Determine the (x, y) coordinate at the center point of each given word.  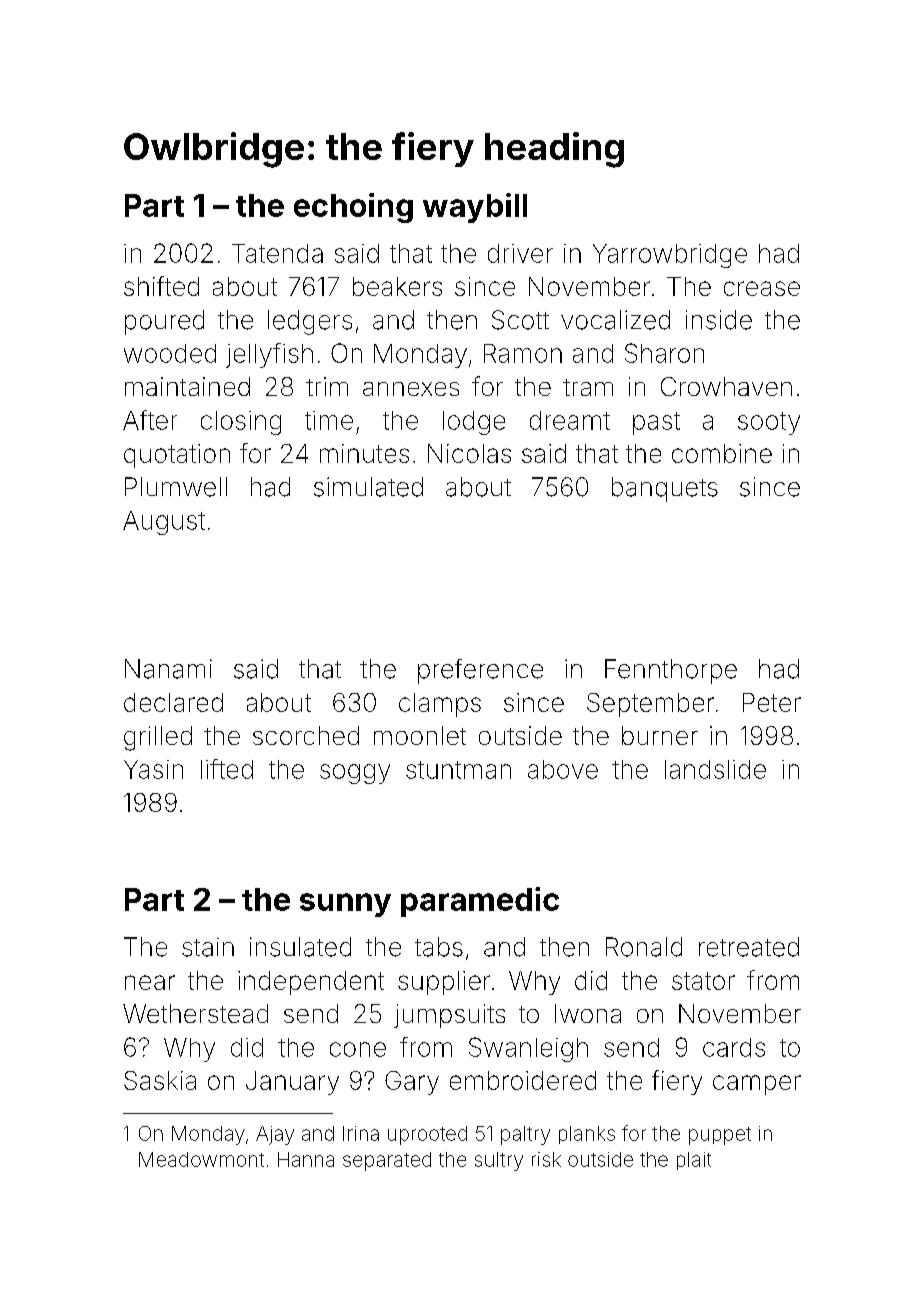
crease (762, 288)
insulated (300, 947)
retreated (749, 947)
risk (546, 1159)
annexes (411, 389)
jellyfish (269, 355)
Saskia (160, 1080)
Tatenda (277, 253)
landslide (715, 769)
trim (327, 386)
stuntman (458, 770)
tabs (439, 947)
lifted (227, 769)
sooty (769, 423)
